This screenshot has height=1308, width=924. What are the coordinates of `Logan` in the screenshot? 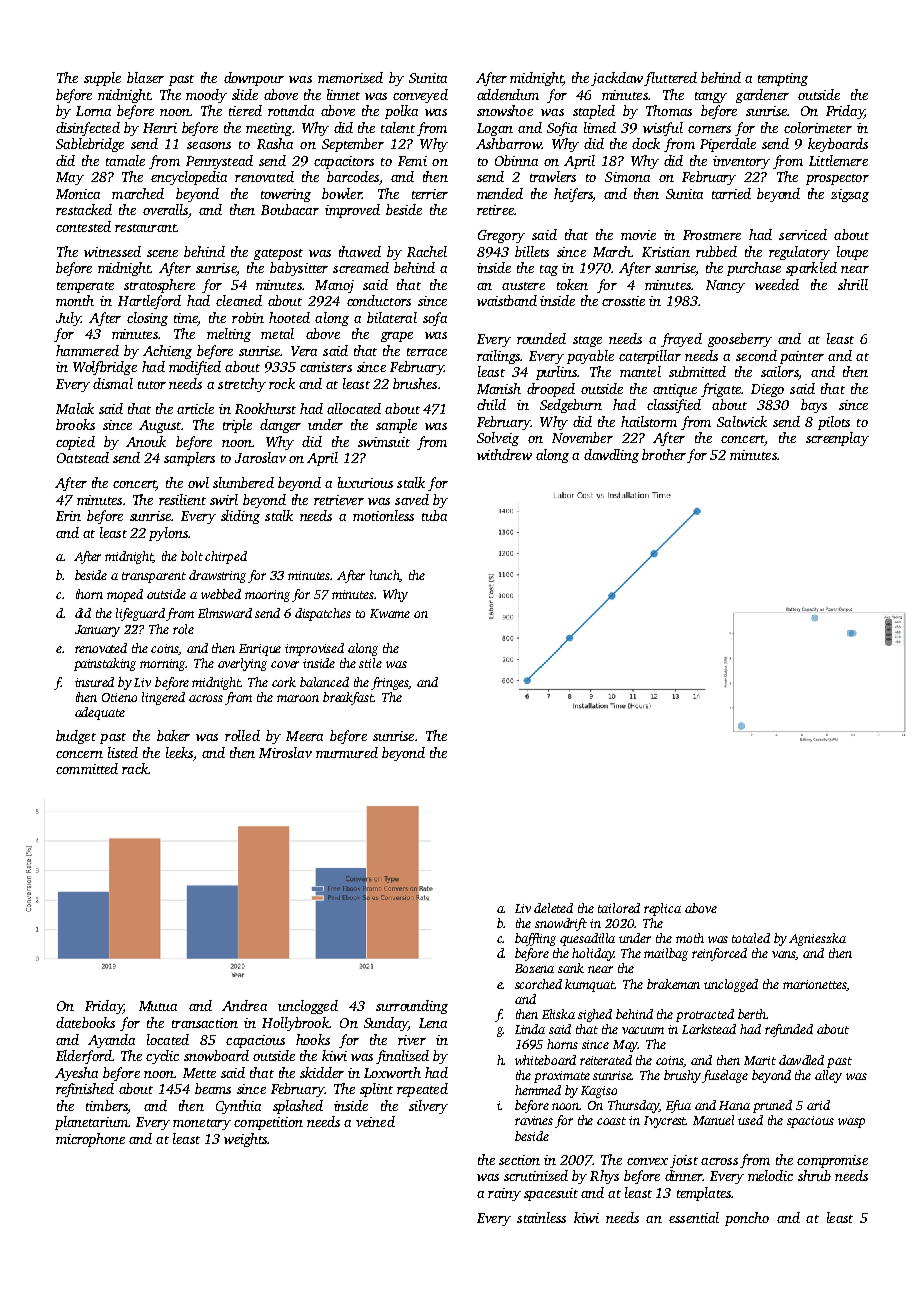 It's located at (495, 129).
